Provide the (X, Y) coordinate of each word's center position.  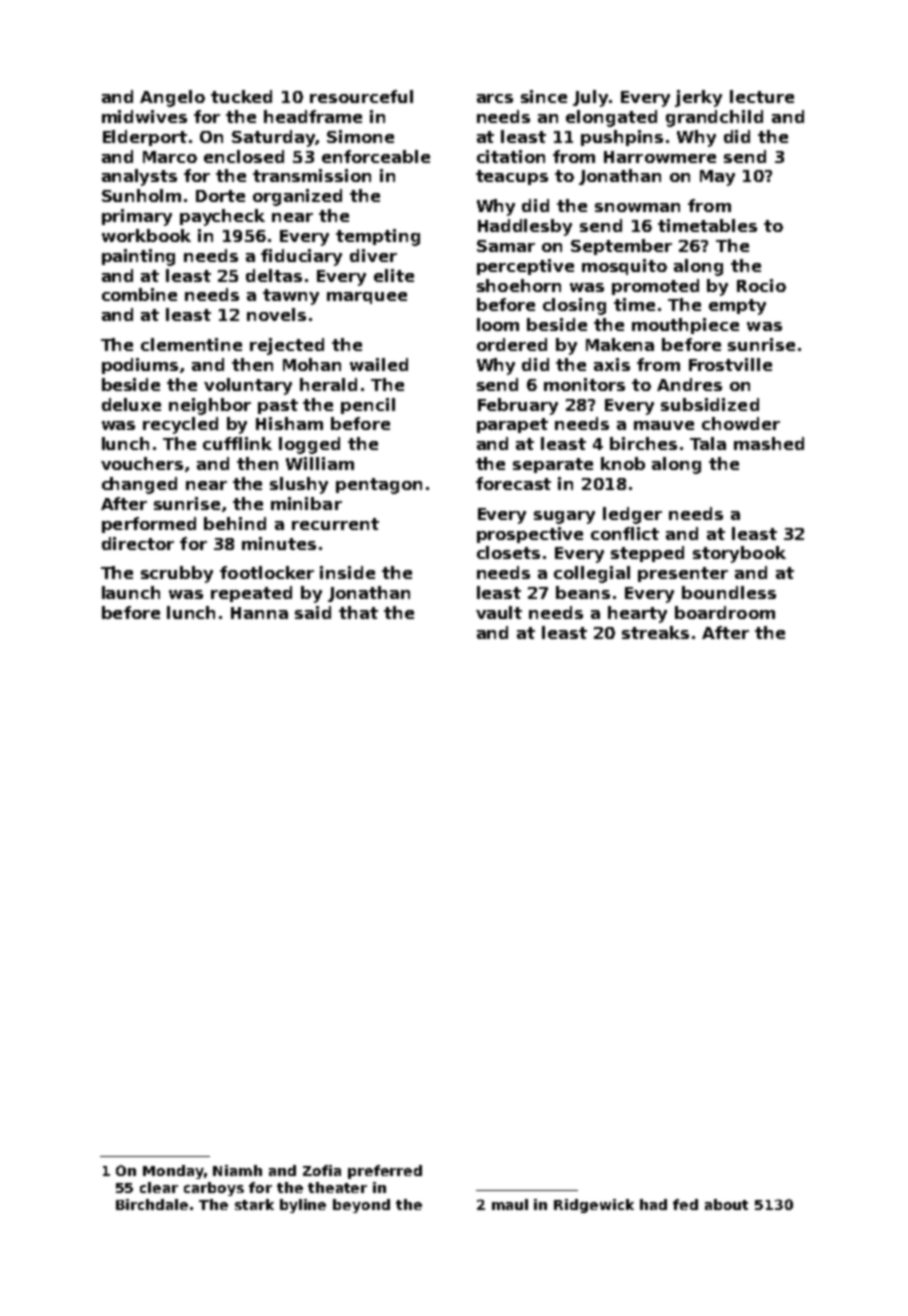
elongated (611, 118)
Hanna (259, 613)
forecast (513, 483)
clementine (191, 344)
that (358, 612)
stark (254, 1204)
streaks (655, 632)
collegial (592, 574)
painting (138, 257)
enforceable (376, 156)
